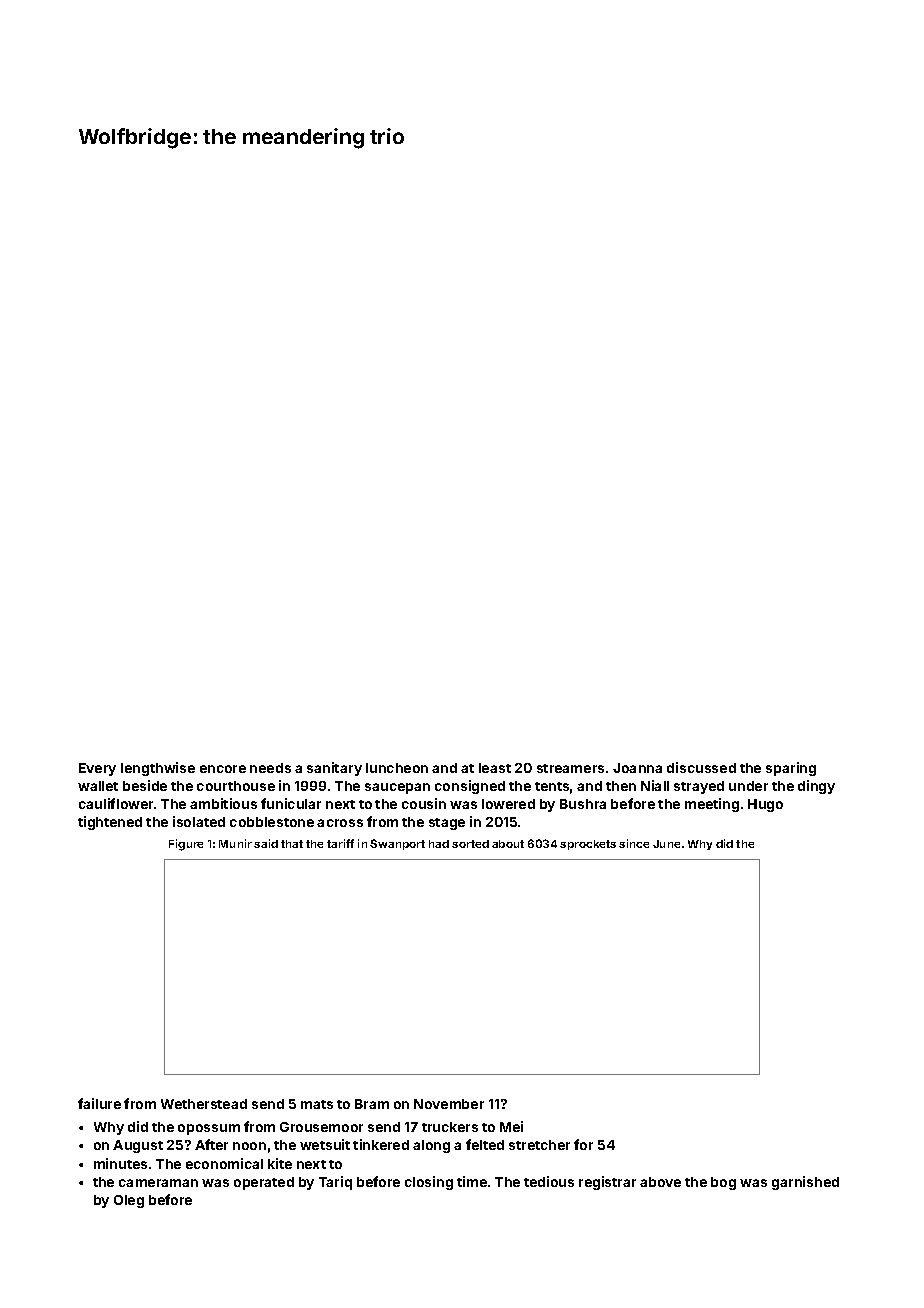 This page has width=924, height=1308. I want to click on discussed, so click(701, 767).
